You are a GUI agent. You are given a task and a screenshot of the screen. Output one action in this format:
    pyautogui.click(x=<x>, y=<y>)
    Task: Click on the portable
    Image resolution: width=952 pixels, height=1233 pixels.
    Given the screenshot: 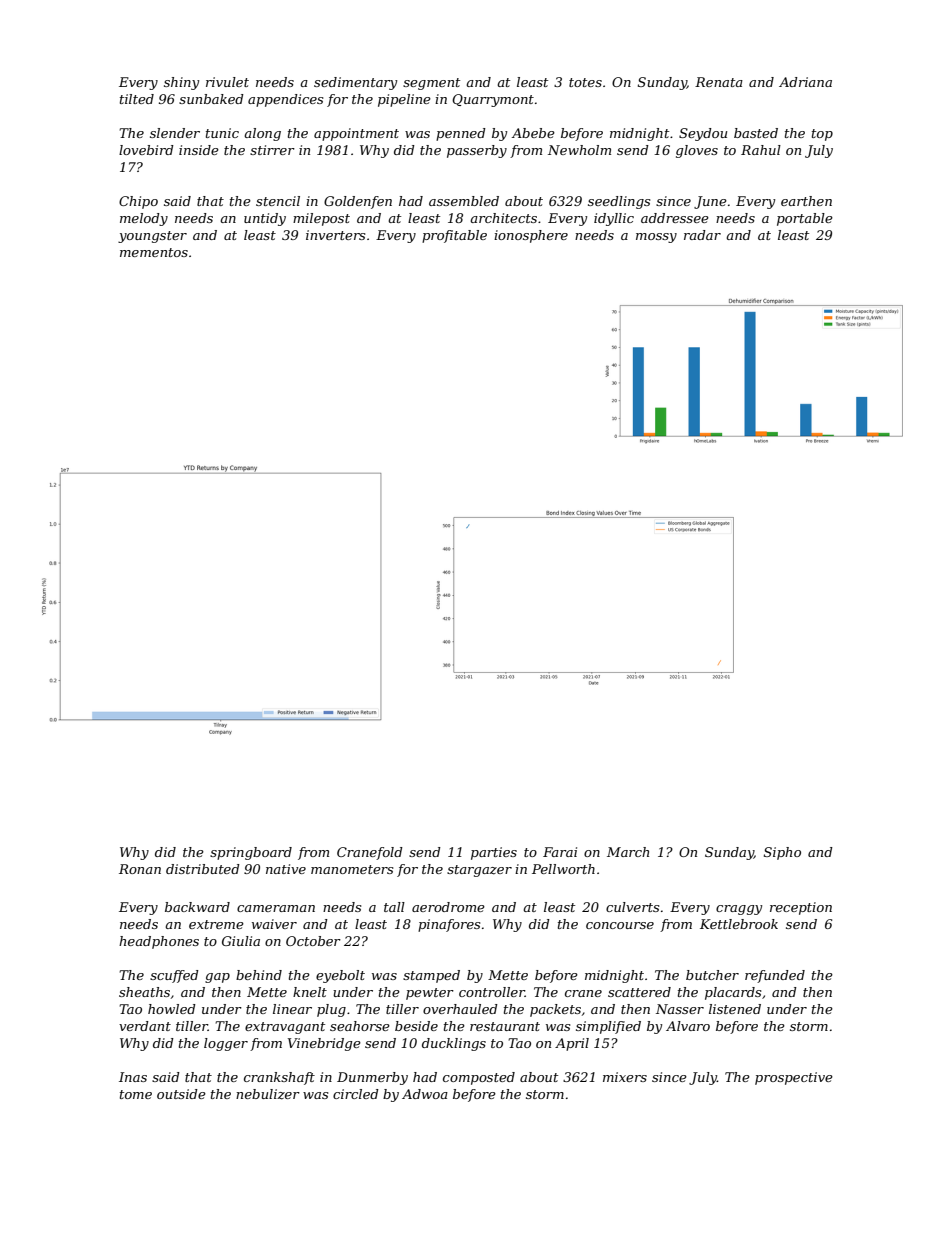 What is the action you would take?
    pyautogui.click(x=805, y=219)
